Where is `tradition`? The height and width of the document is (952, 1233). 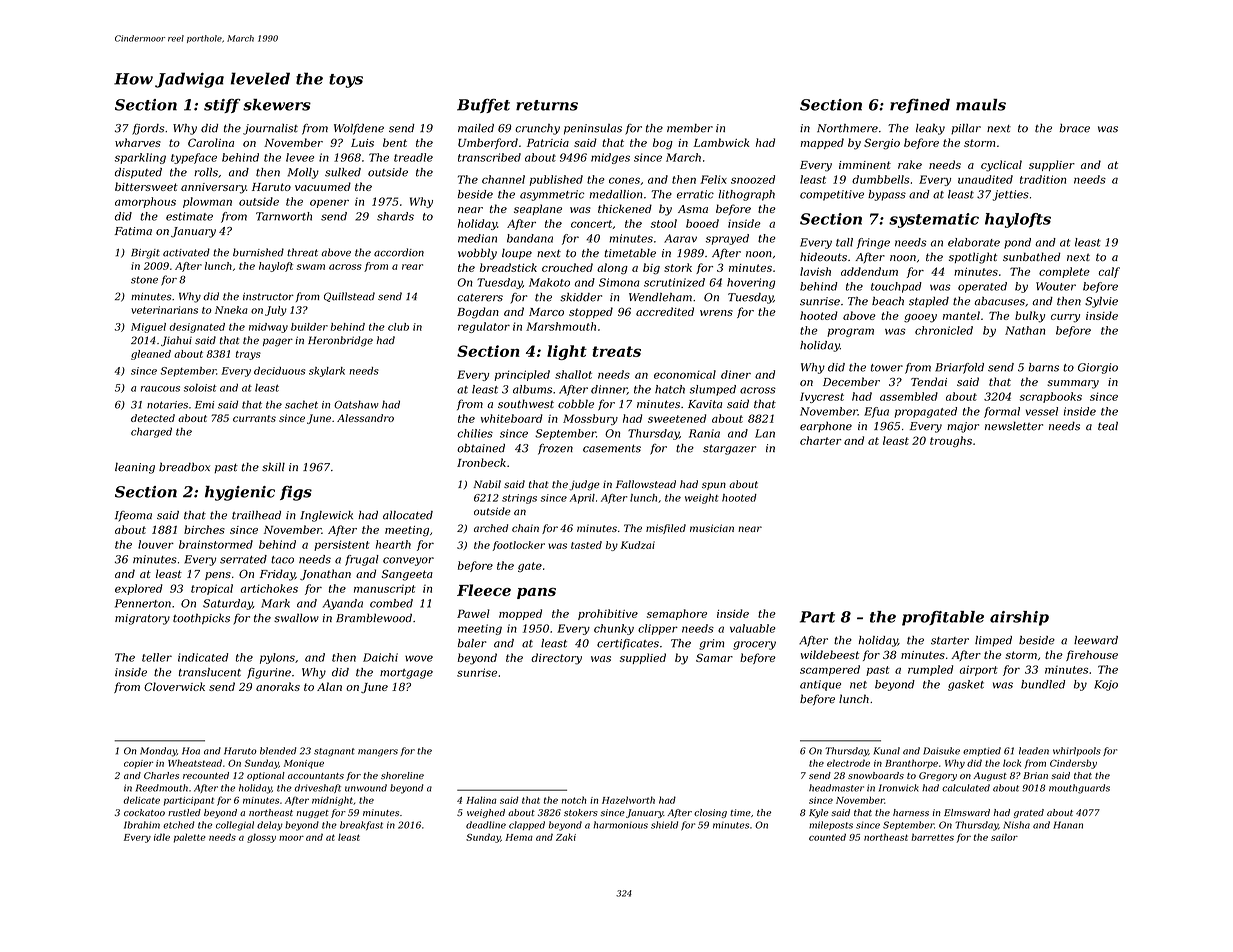 tradition is located at coordinates (1043, 179).
